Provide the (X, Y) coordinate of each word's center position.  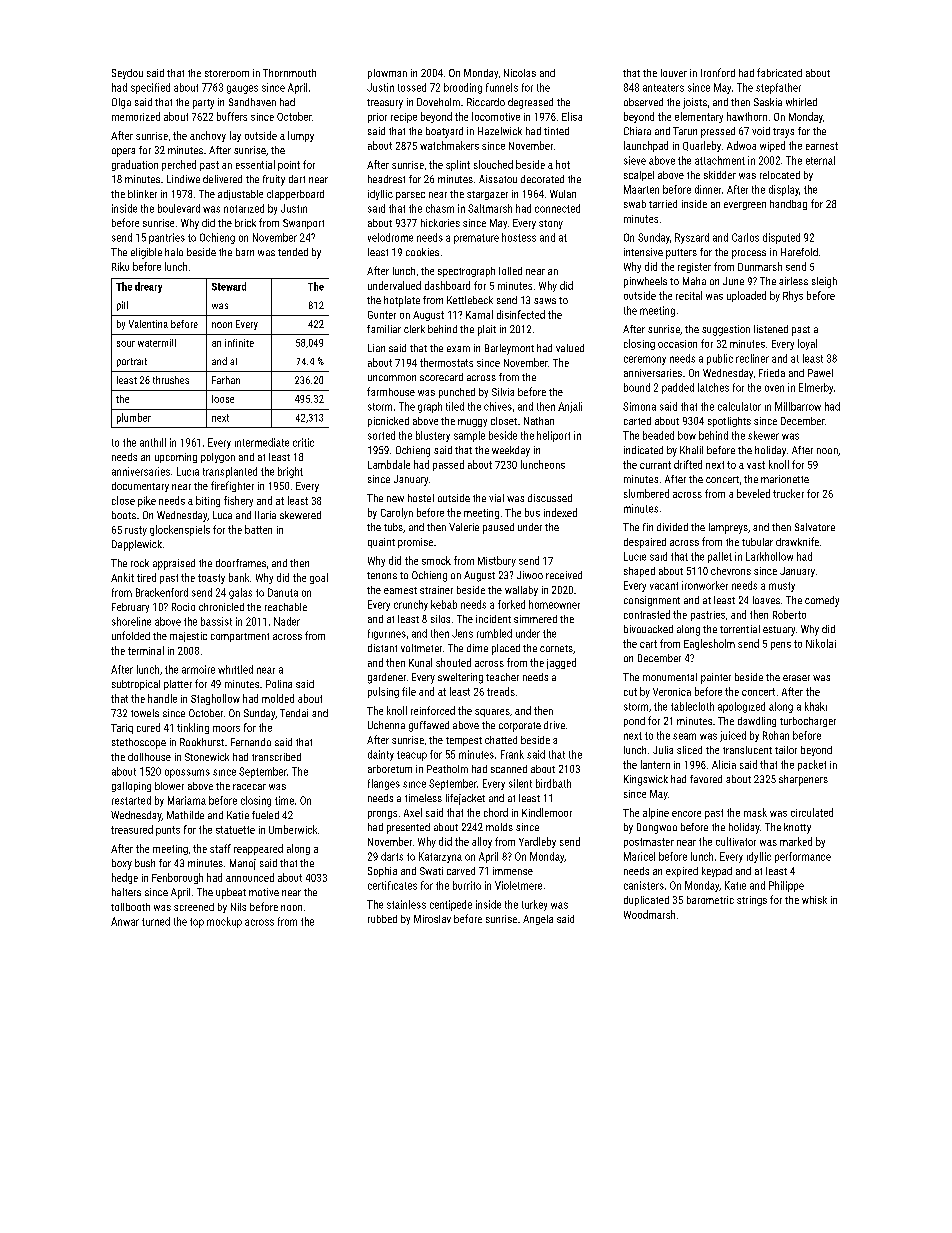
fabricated (779, 72)
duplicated (646, 901)
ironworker (705, 585)
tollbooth (130, 907)
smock (436, 560)
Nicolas (520, 73)
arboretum (390, 769)
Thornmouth (289, 73)
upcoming (176, 458)
